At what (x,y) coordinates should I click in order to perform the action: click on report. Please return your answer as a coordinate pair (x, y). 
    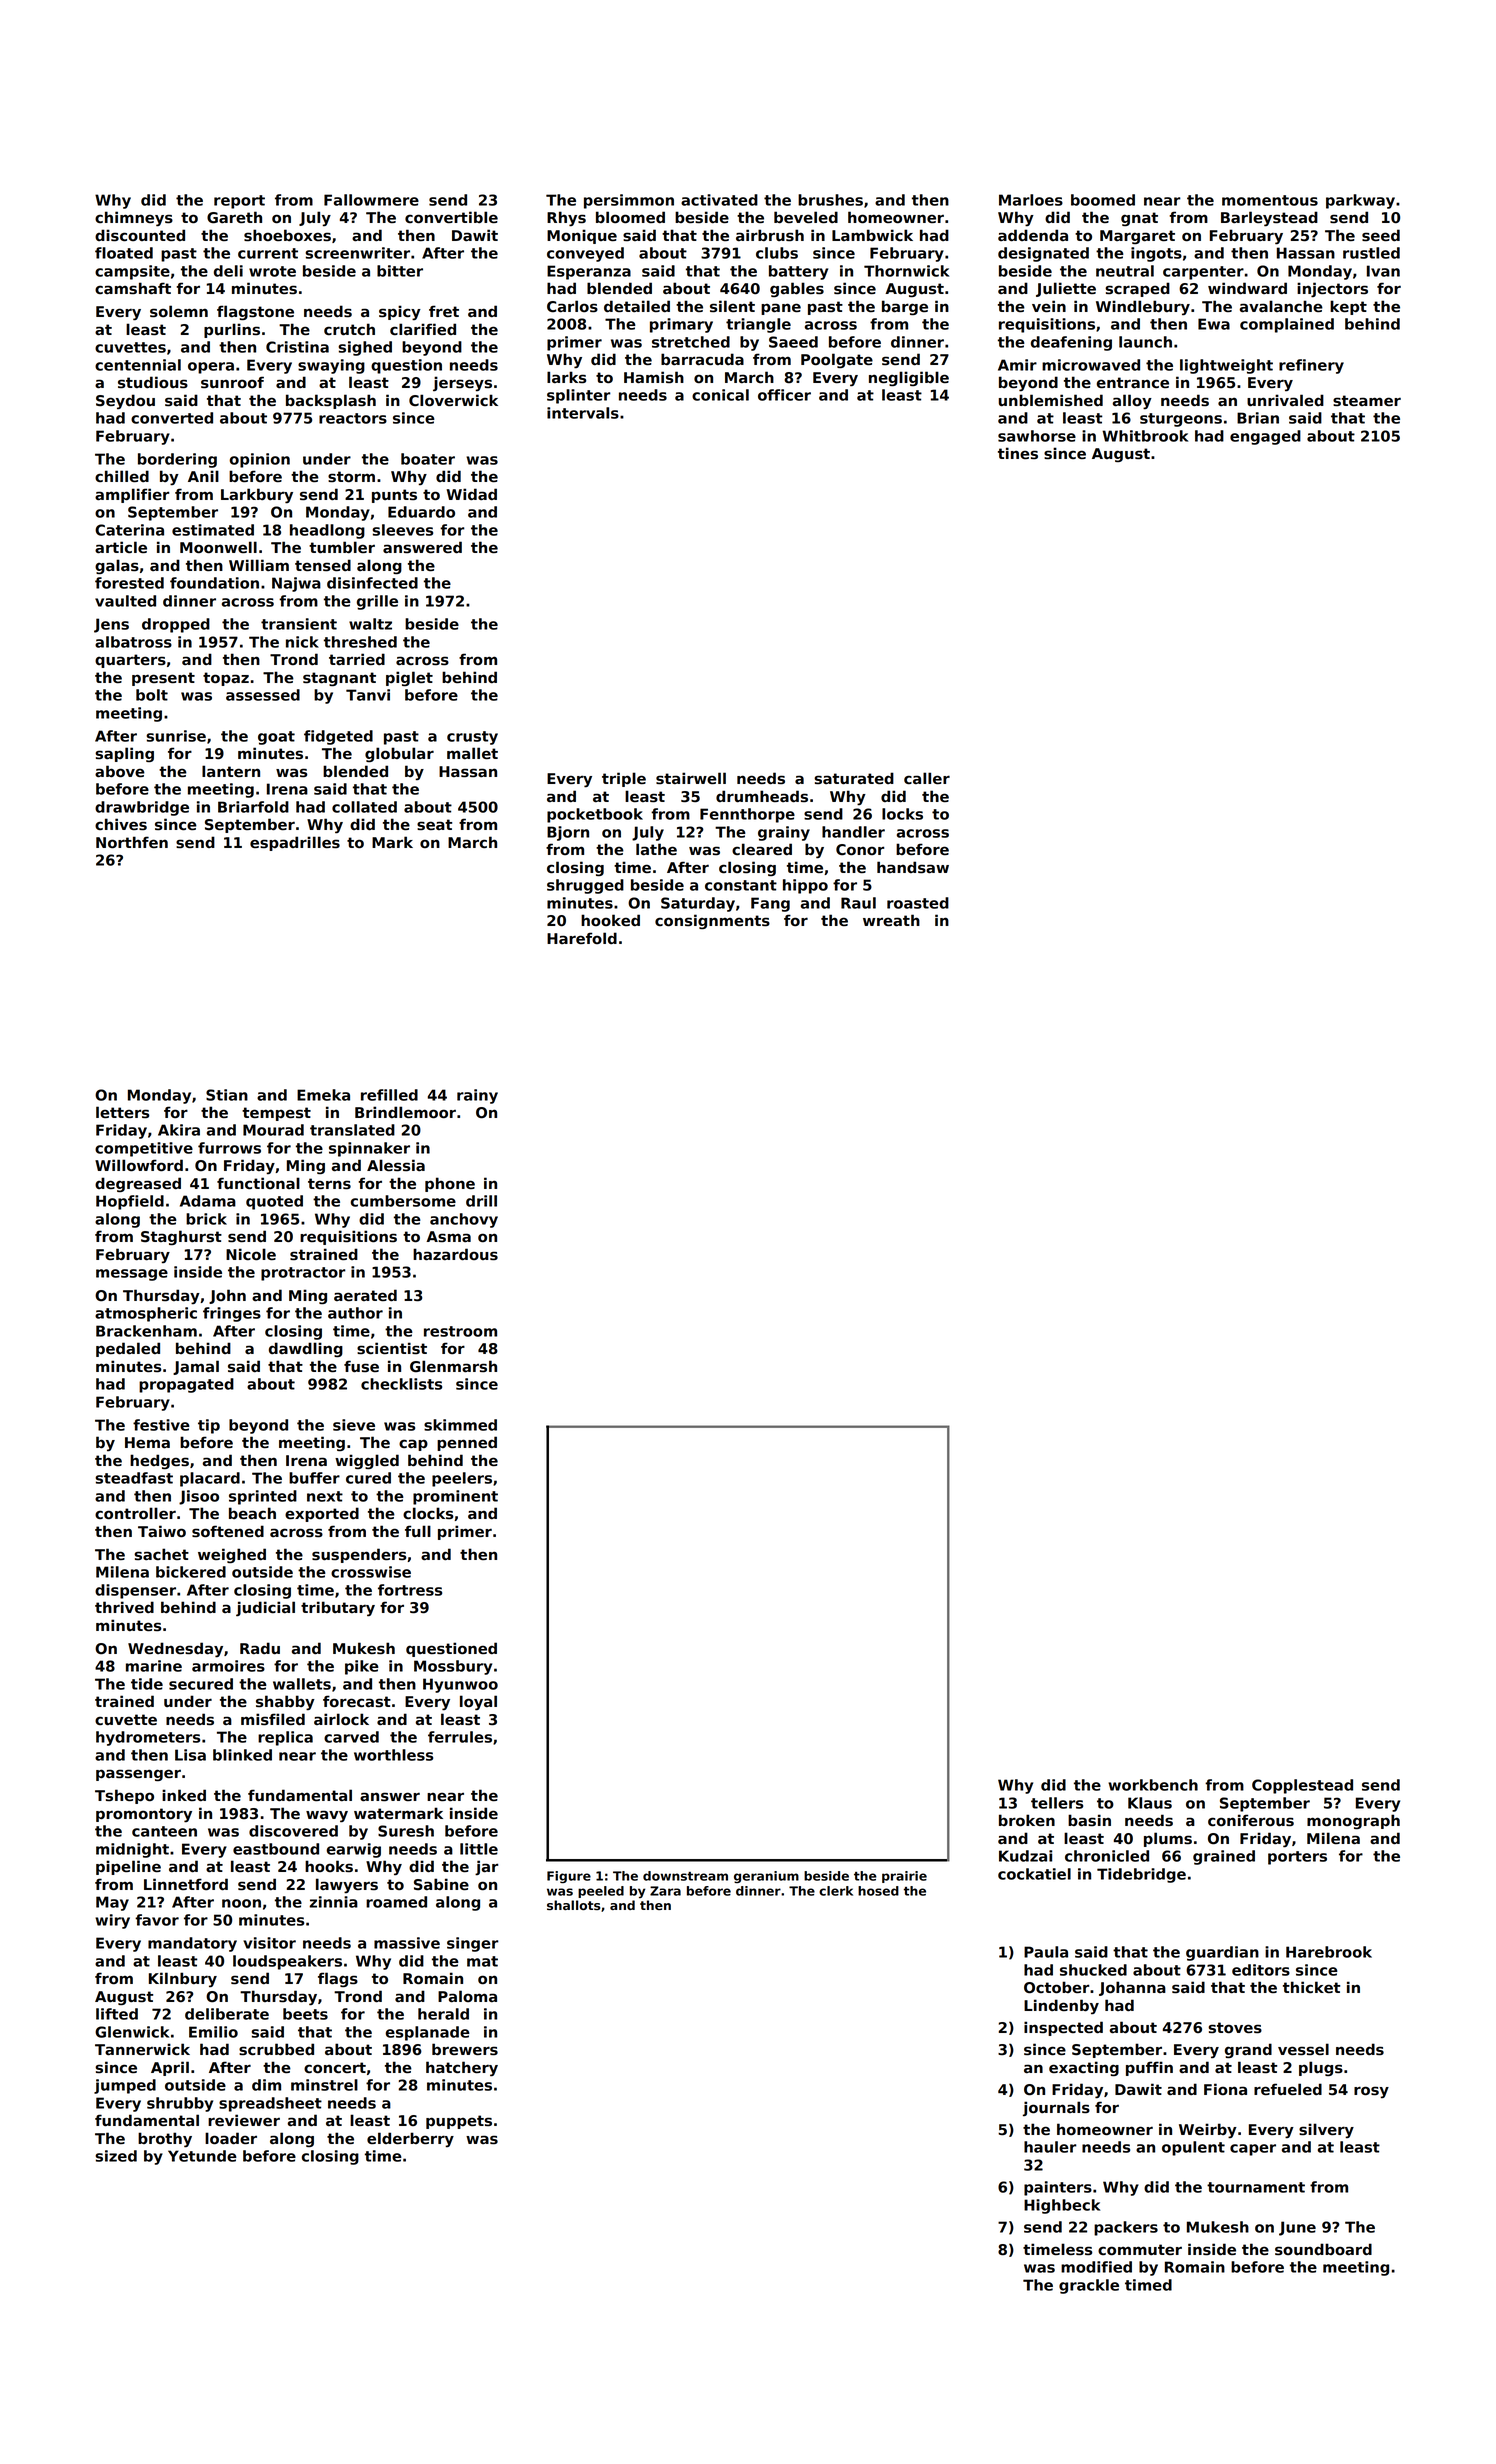
    Looking at the image, I should click on (239, 202).
